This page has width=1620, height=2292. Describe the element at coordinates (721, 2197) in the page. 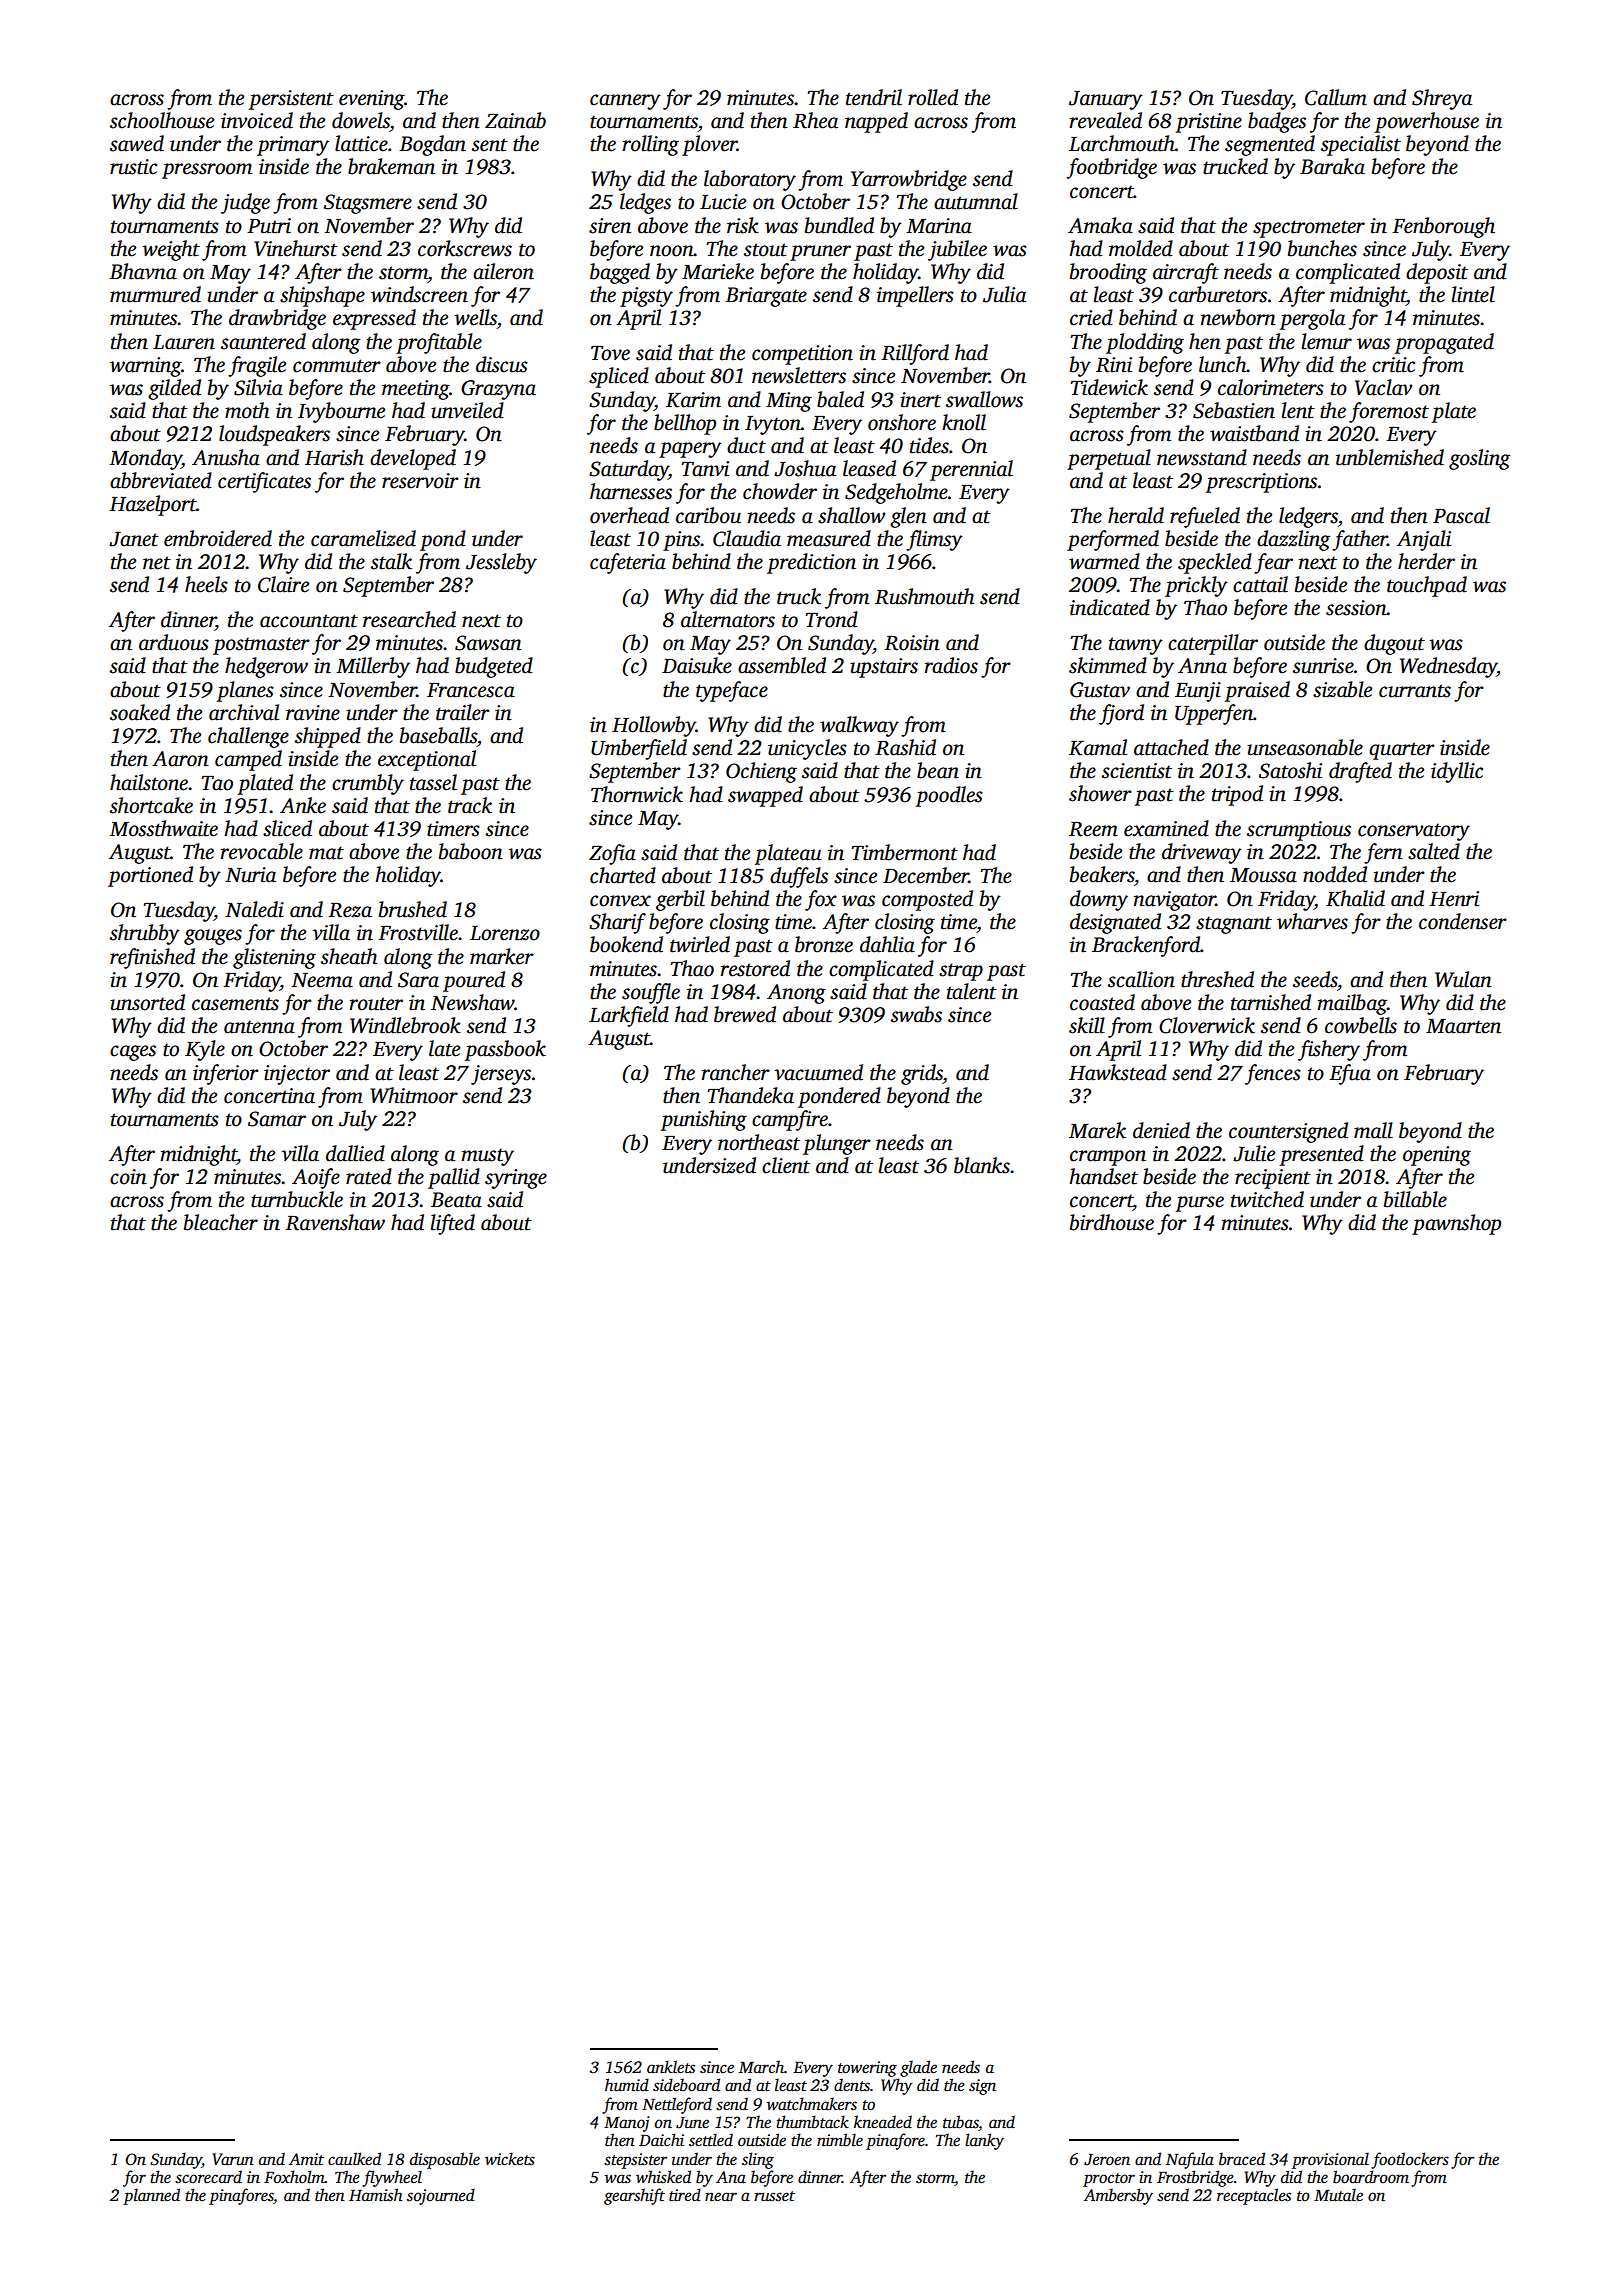

I see `near` at that location.
